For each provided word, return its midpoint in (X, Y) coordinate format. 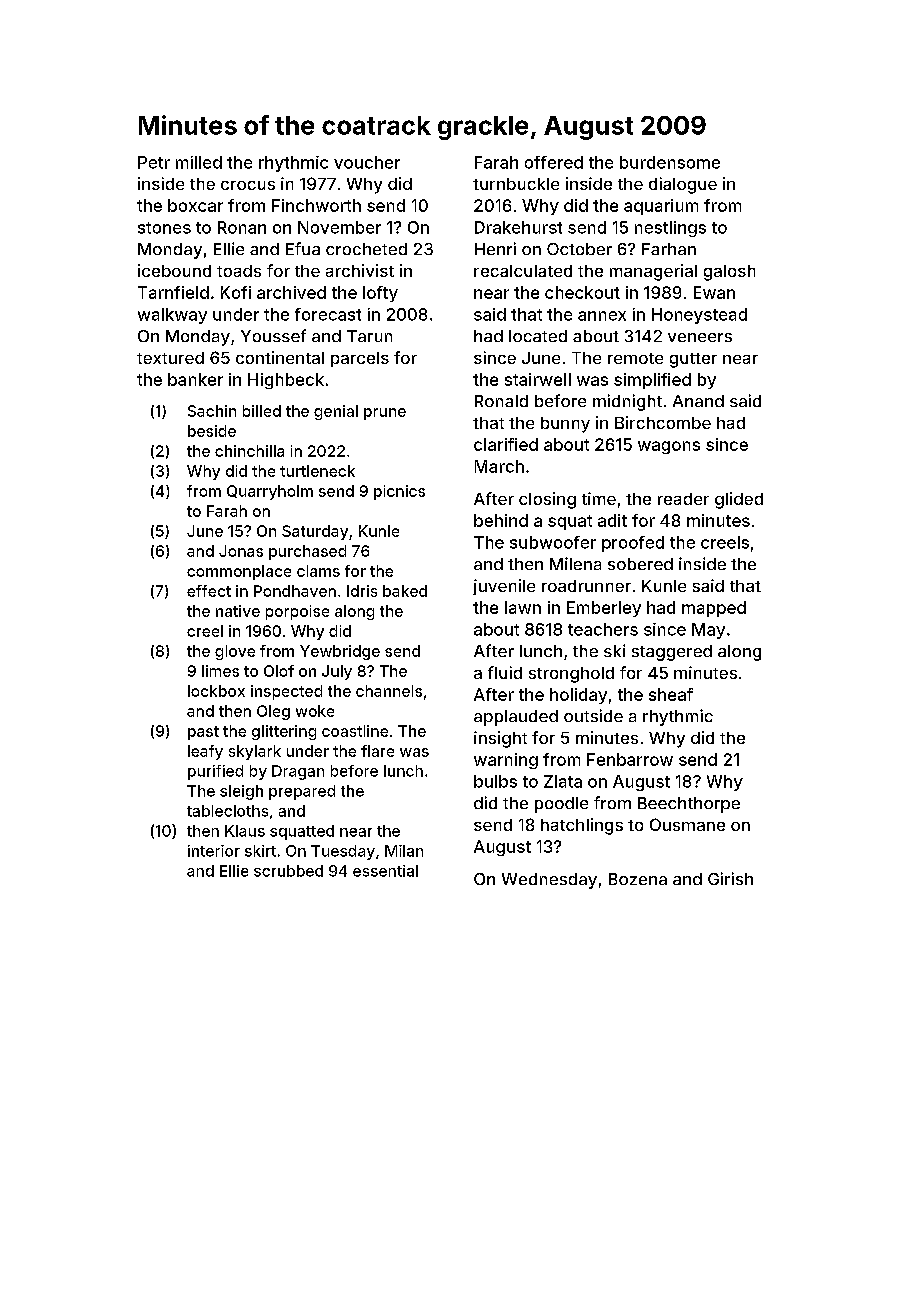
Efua (303, 248)
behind (501, 520)
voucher (367, 162)
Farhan (669, 249)
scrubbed (288, 871)
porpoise (297, 612)
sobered (640, 564)
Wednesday (549, 881)
